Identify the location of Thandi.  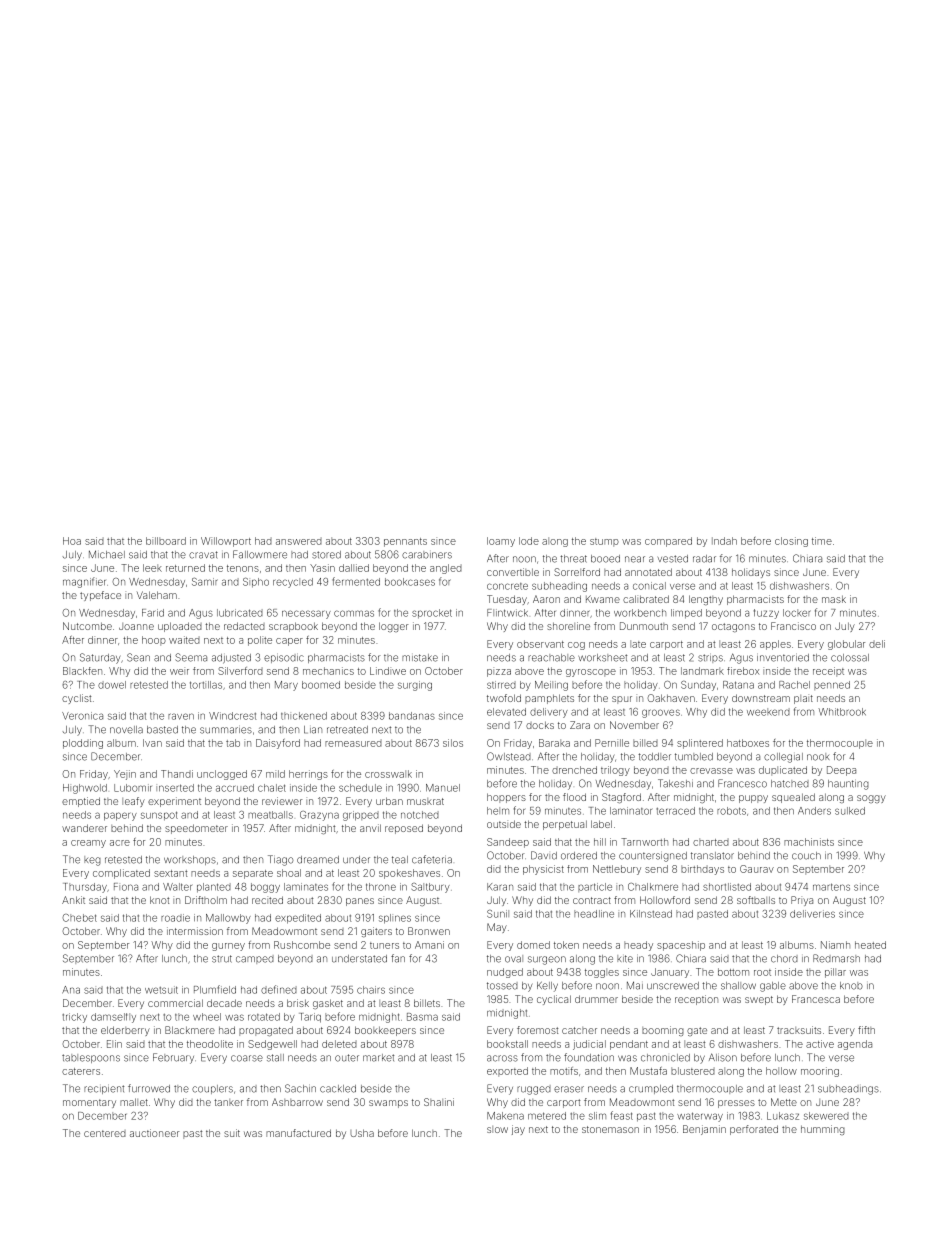
(177, 774).
